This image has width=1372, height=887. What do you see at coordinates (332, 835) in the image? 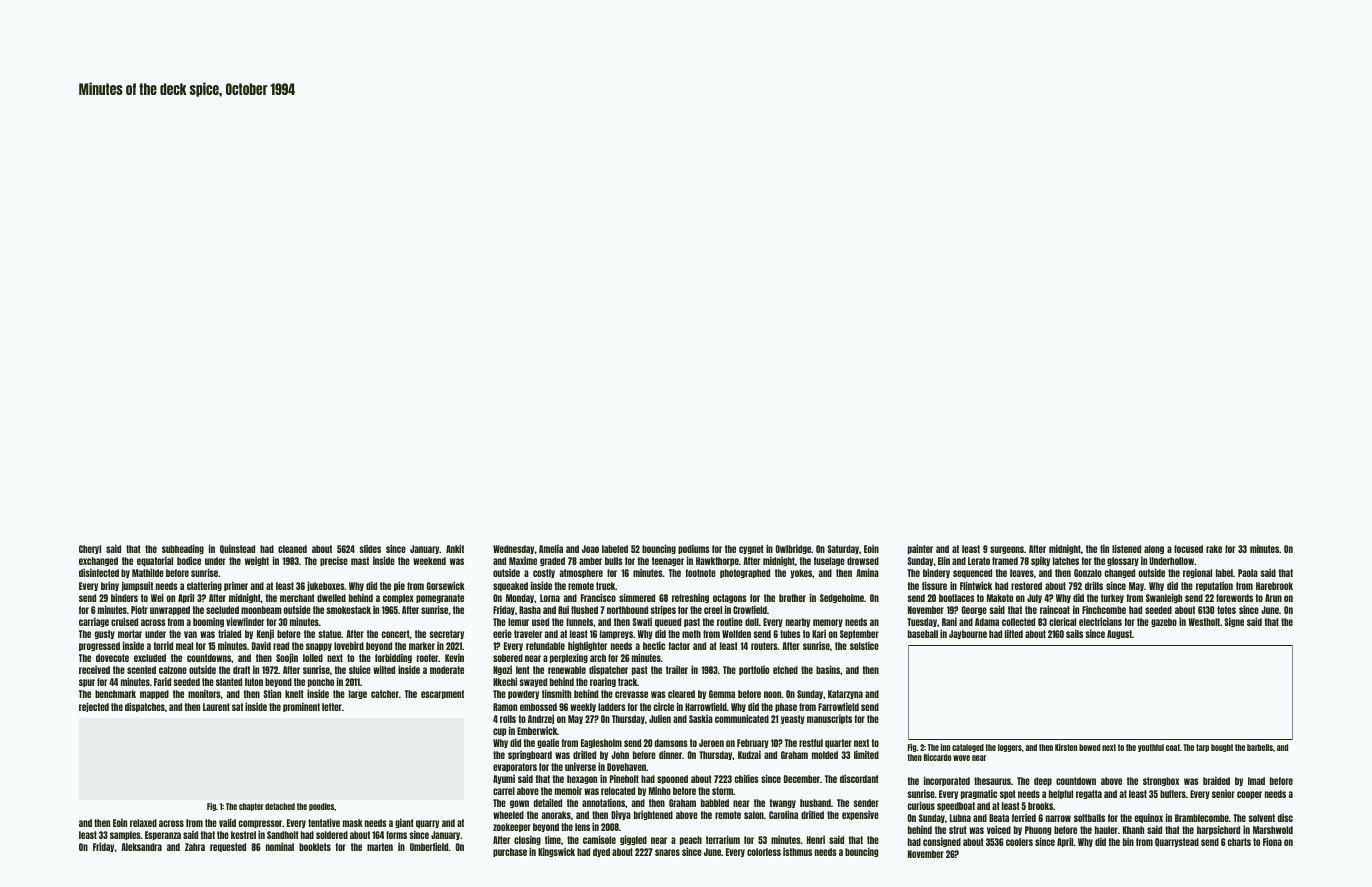
I see `soldered` at bounding box center [332, 835].
